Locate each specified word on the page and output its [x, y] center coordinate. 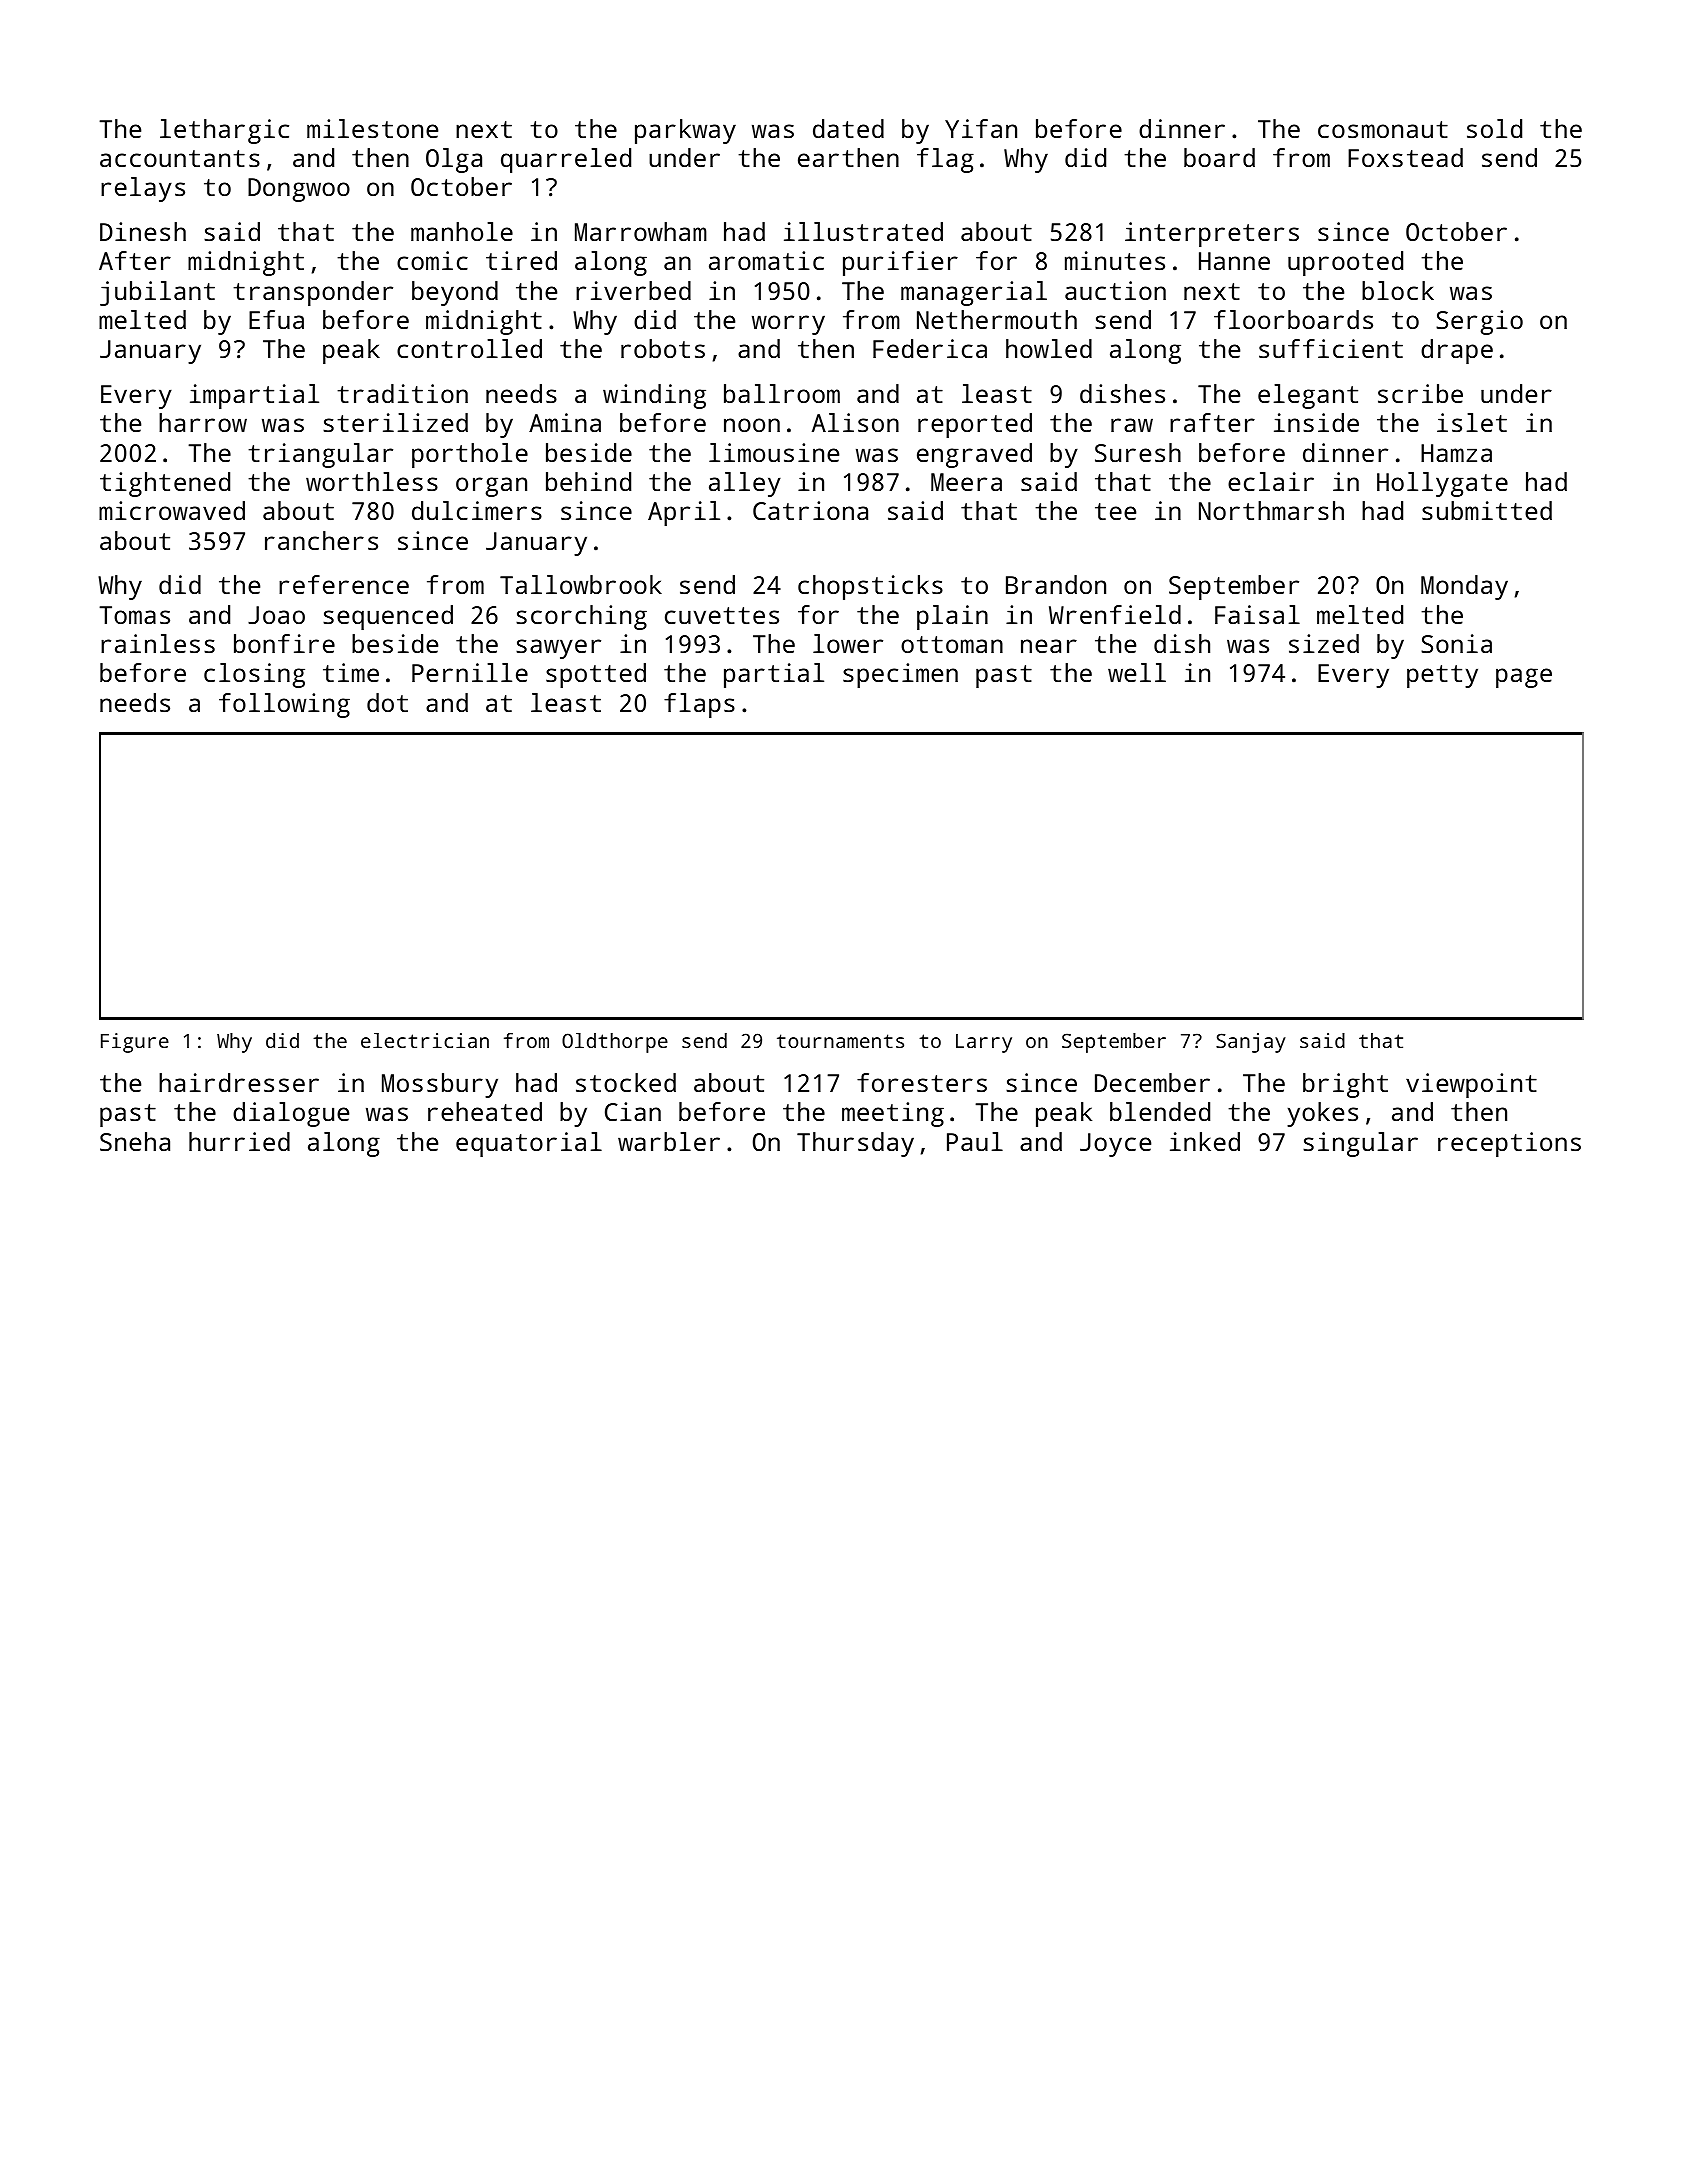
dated [848, 128]
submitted [1487, 510]
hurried [239, 1141]
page [1524, 678]
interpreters [1212, 234]
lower [848, 643]
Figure [135, 1043]
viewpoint [1471, 1085]
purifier [900, 263]
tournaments [840, 1041]
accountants [180, 158]
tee [1115, 511]
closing [254, 675]
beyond [455, 293]
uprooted [1345, 263]
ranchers [321, 540]
